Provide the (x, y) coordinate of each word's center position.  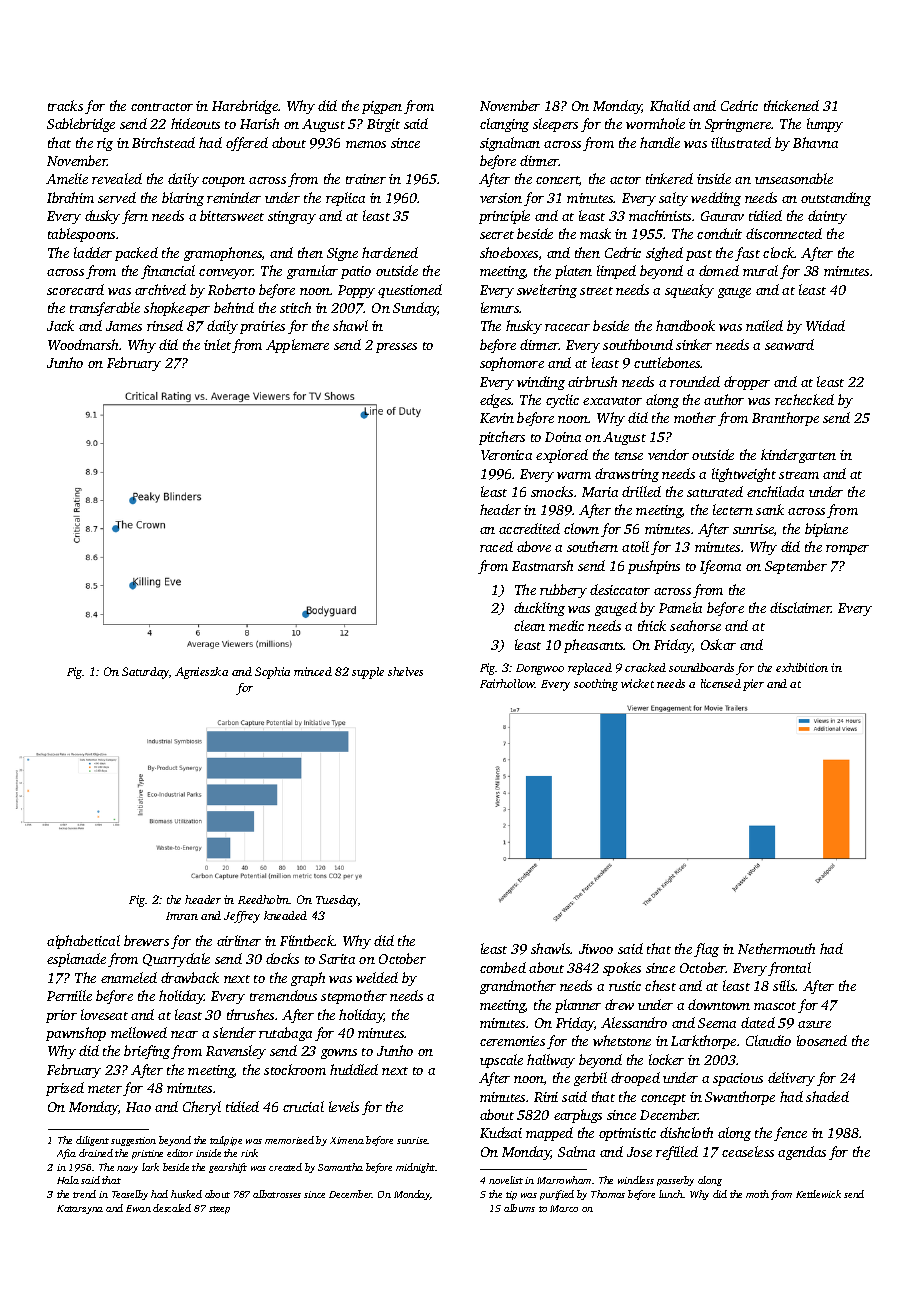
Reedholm (263, 899)
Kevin (497, 418)
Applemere (297, 346)
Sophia (272, 673)
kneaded (285, 915)
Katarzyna (80, 1209)
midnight (415, 1168)
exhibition (802, 667)
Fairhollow (507, 683)
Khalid (670, 105)
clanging (504, 125)
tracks (65, 105)
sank (770, 509)
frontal (789, 969)
